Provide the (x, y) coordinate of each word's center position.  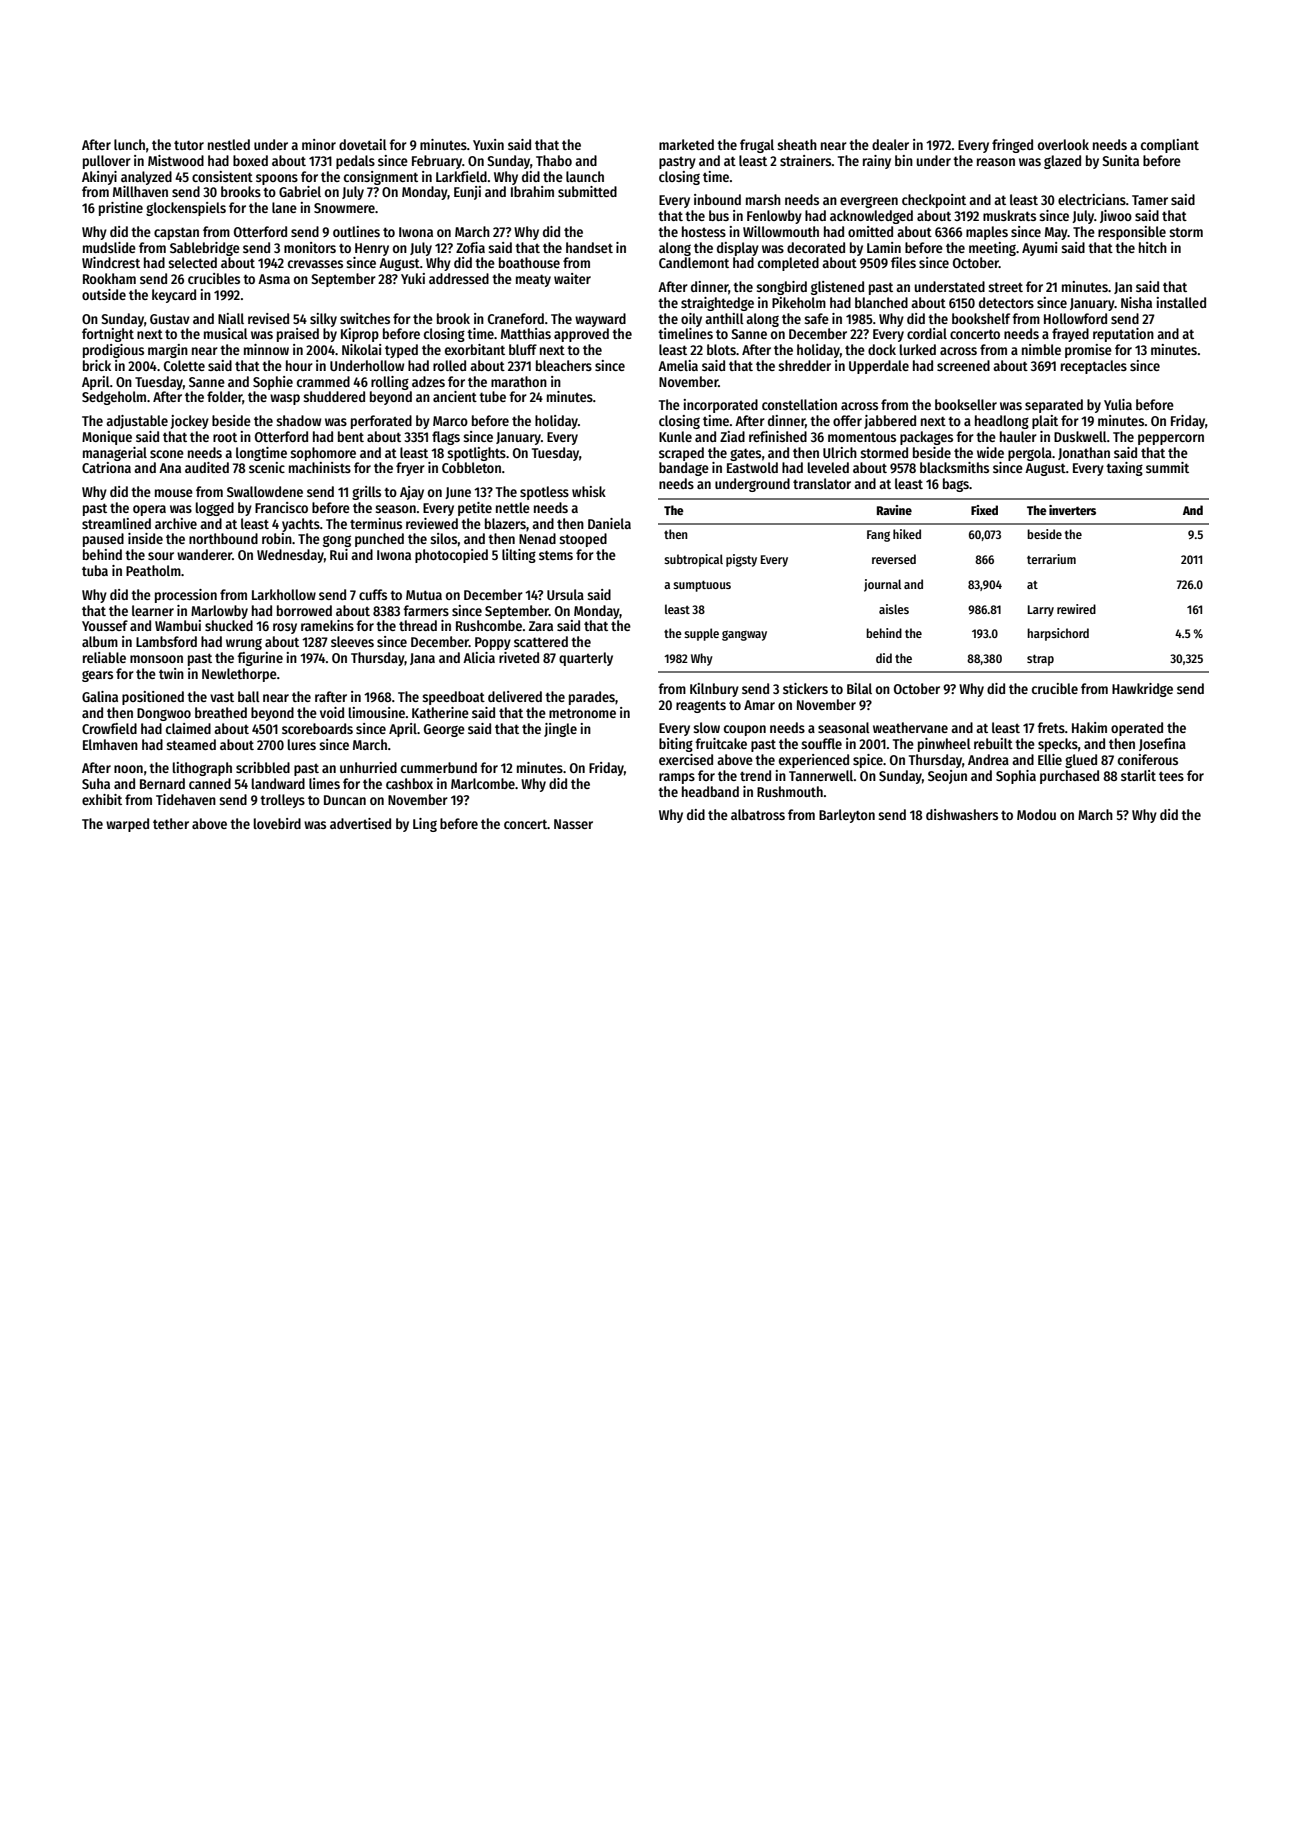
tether (171, 823)
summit (1167, 467)
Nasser (573, 824)
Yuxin (488, 144)
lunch (129, 144)
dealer (890, 144)
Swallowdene (265, 491)
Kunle (675, 436)
